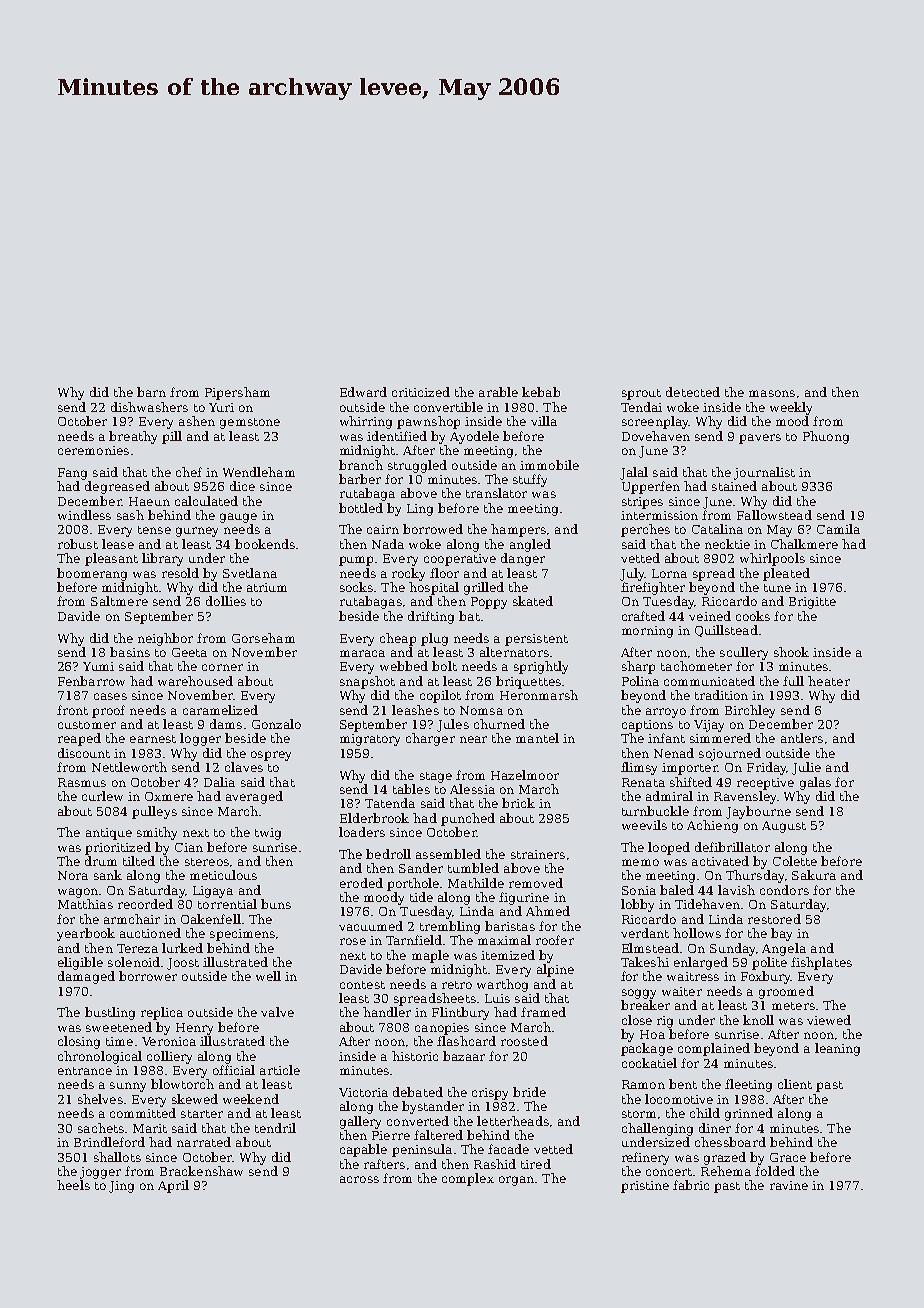  What do you see at coordinates (201, 1171) in the page?
I see `Brackenshaw` at bounding box center [201, 1171].
